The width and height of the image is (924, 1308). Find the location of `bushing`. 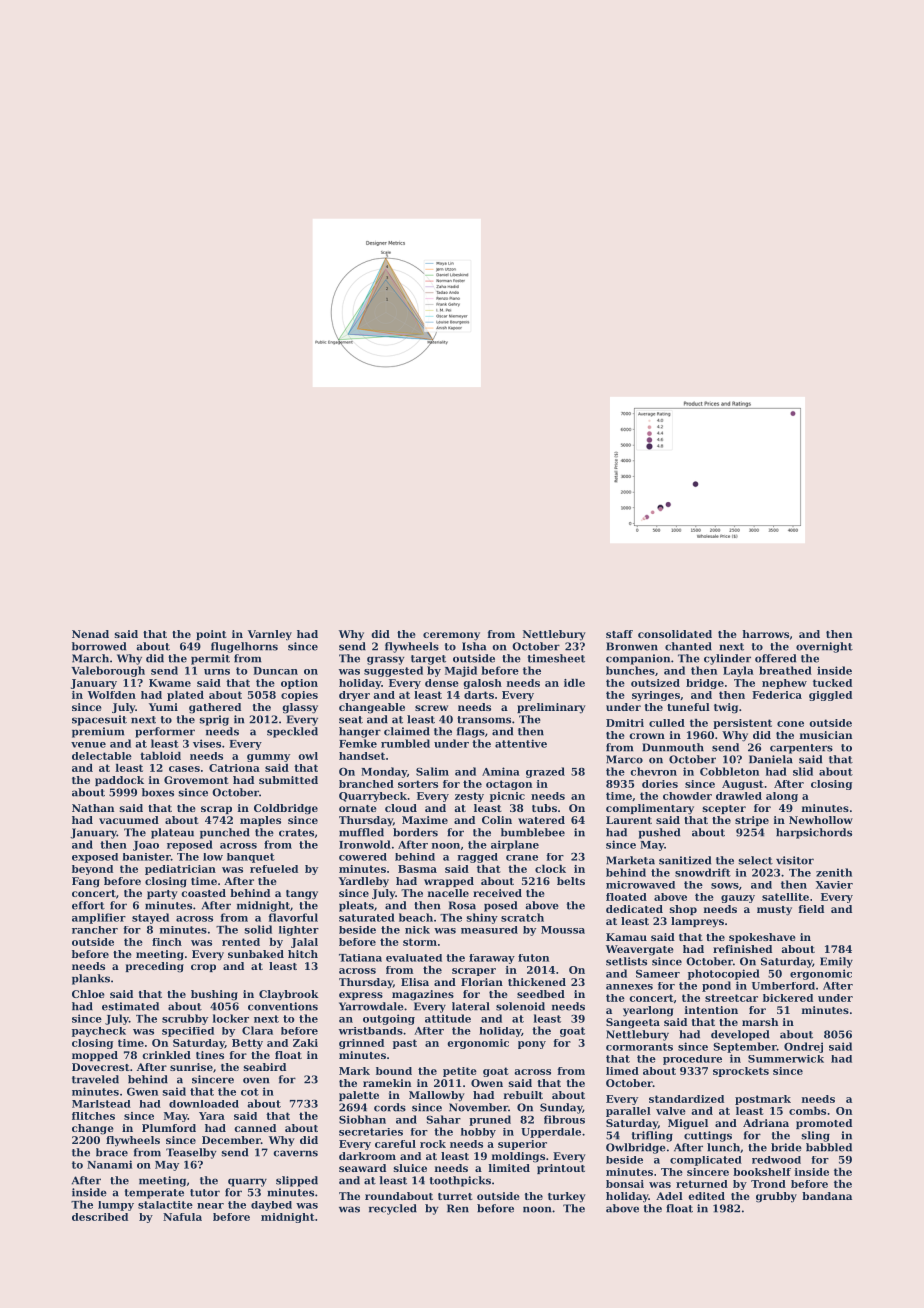

bushing is located at coordinates (214, 995).
